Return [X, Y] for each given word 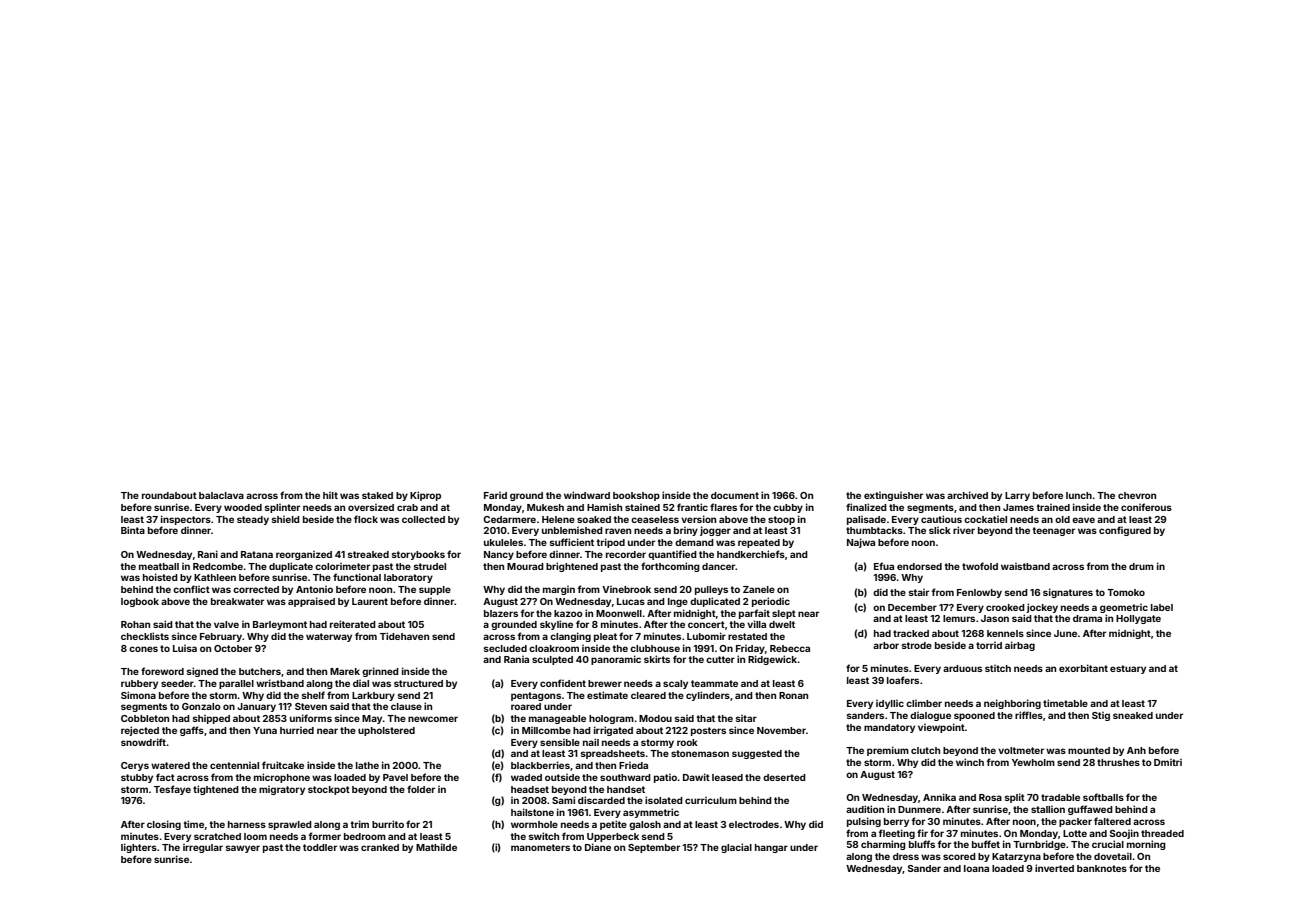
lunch [1079, 495]
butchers [260, 671]
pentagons [536, 696]
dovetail [1113, 856]
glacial [736, 848]
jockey [1042, 608]
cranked [380, 847]
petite [613, 825]
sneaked [1133, 715]
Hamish [604, 507]
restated [747, 636]
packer [1075, 822]
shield [286, 519]
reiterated [353, 624]
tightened [216, 790]
